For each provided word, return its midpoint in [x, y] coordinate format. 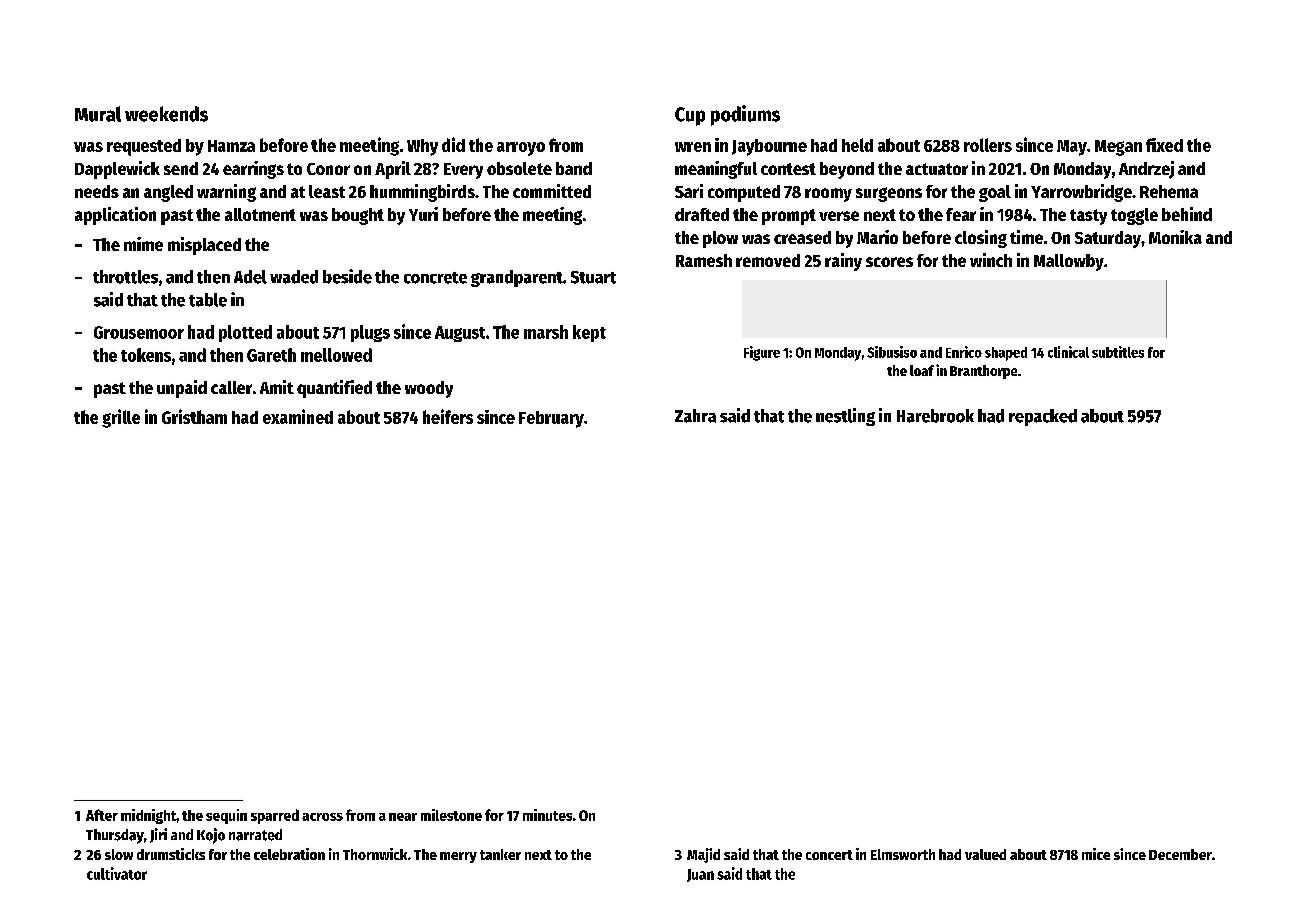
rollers [988, 145]
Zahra [695, 416]
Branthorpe [983, 372]
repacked [1043, 417]
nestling [845, 417]
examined [298, 416]
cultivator [117, 873]
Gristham [194, 416]
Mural [98, 114]
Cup [690, 116]
